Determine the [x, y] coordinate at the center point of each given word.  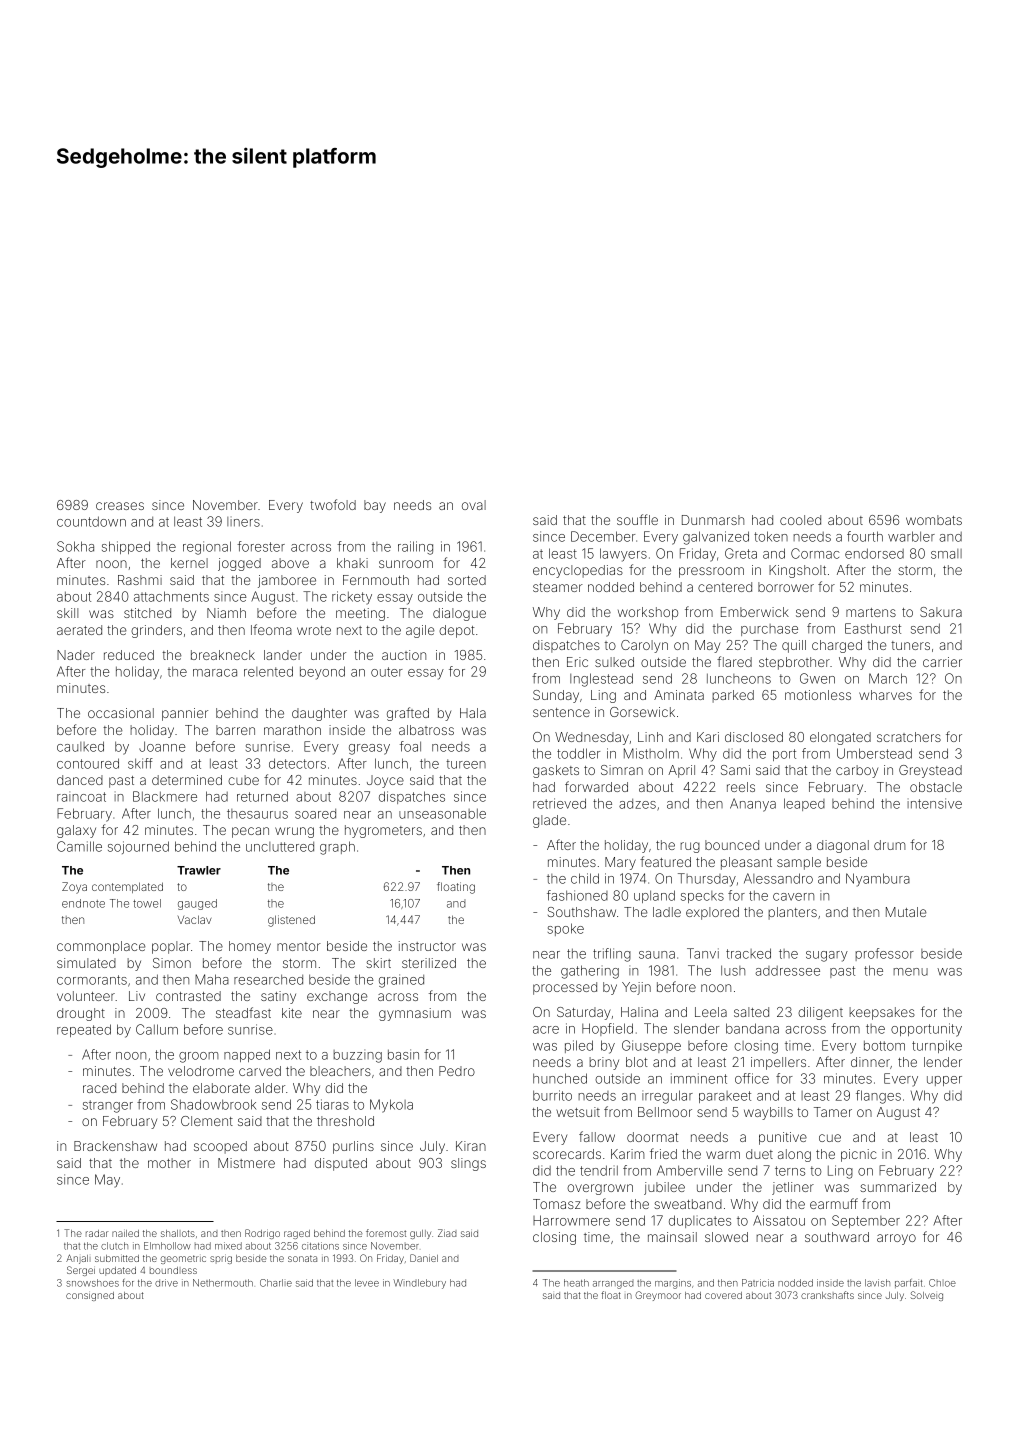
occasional [121, 713]
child [585, 878]
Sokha [75, 546]
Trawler [199, 870]
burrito [552, 1095]
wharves [885, 695]
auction [404, 655]
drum [890, 845]
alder [270, 1088]
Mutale [906, 912]
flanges [878, 1097]
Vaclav [195, 919]
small [946, 554]
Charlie [276, 1283]
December [603, 536]
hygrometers [383, 831]
